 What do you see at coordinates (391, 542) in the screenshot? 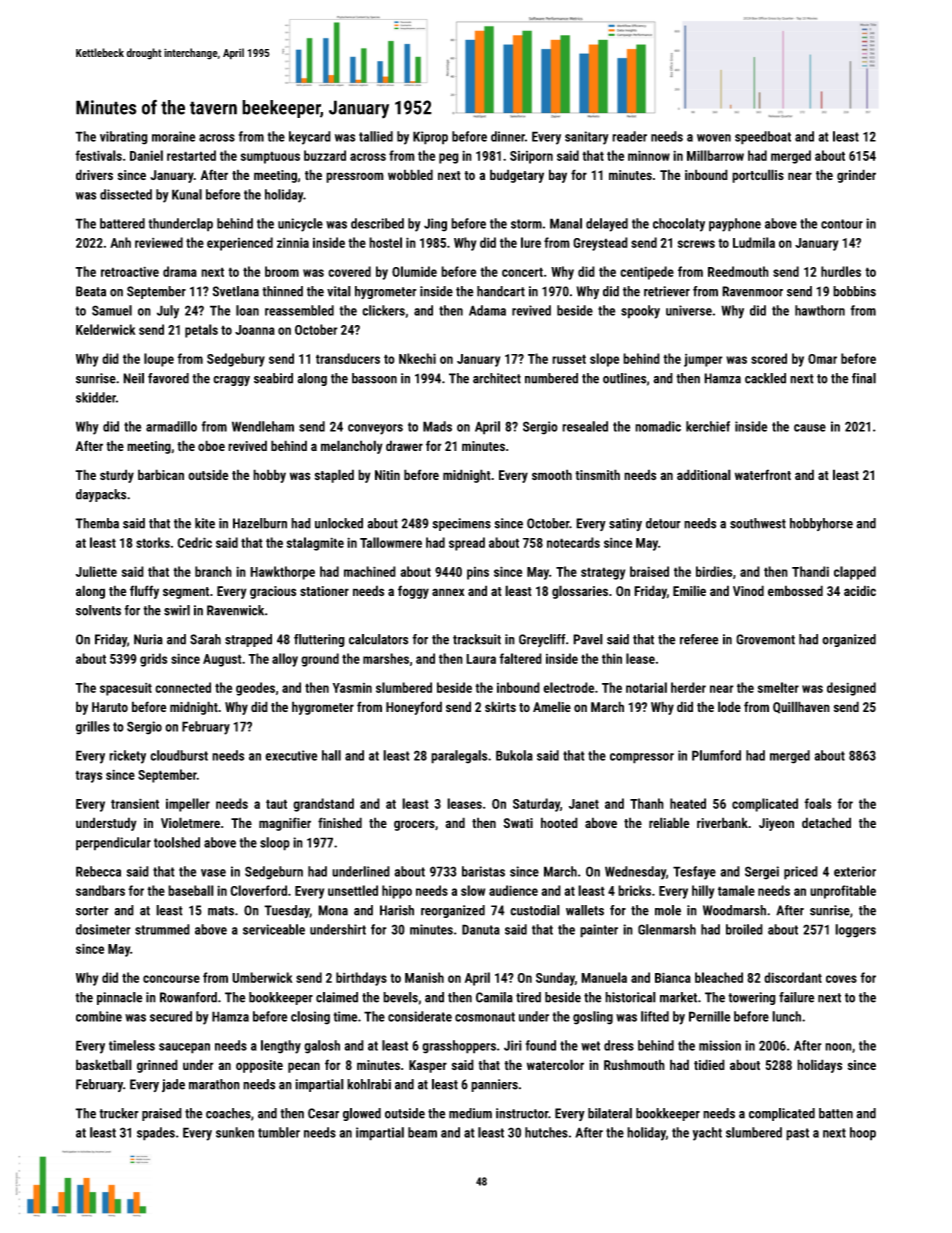
I see `Tallowmere` at bounding box center [391, 542].
